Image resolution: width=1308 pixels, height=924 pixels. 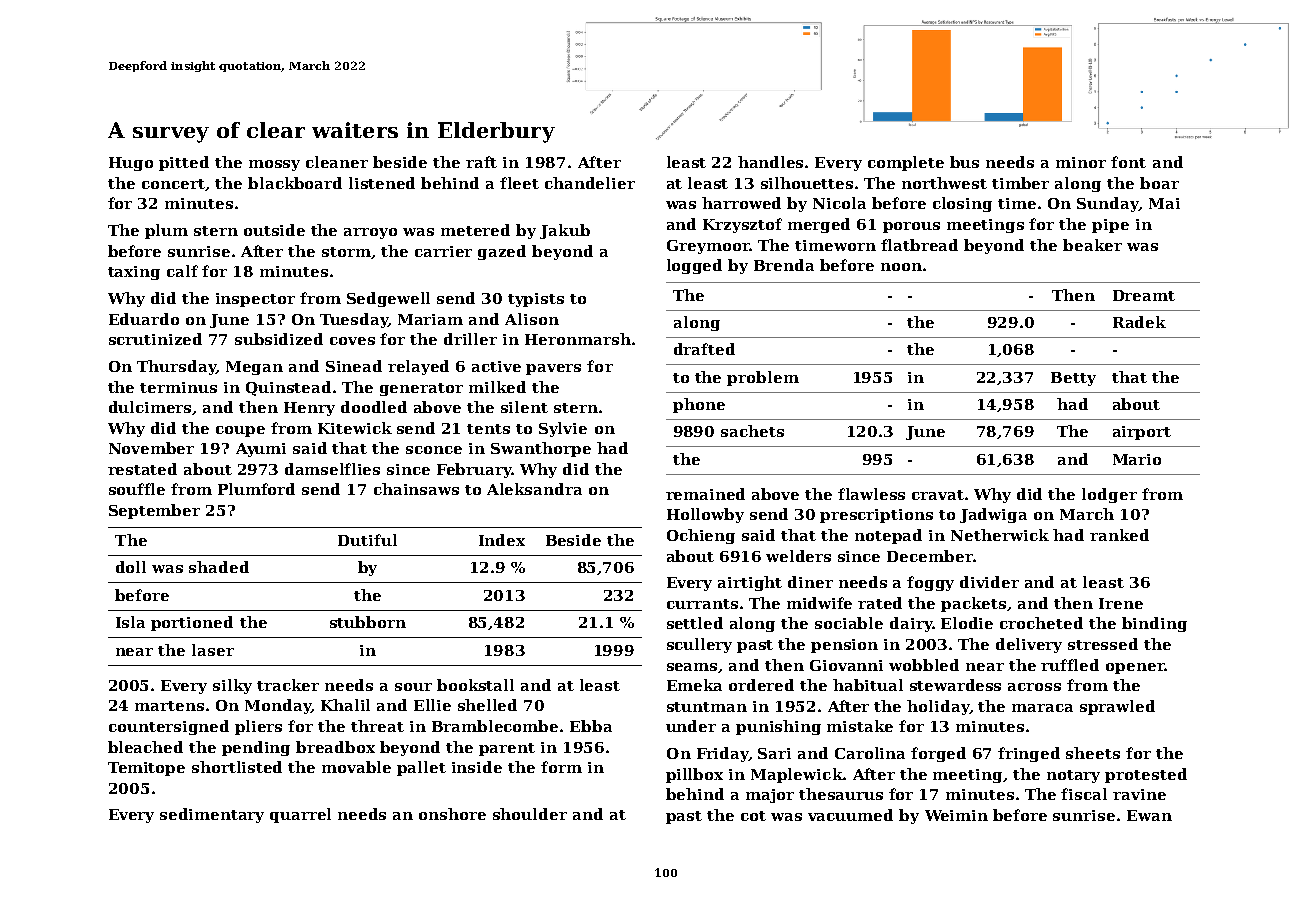 What do you see at coordinates (274, 230) in the screenshot?
I see `outside` at bounding box center [274, 230].
